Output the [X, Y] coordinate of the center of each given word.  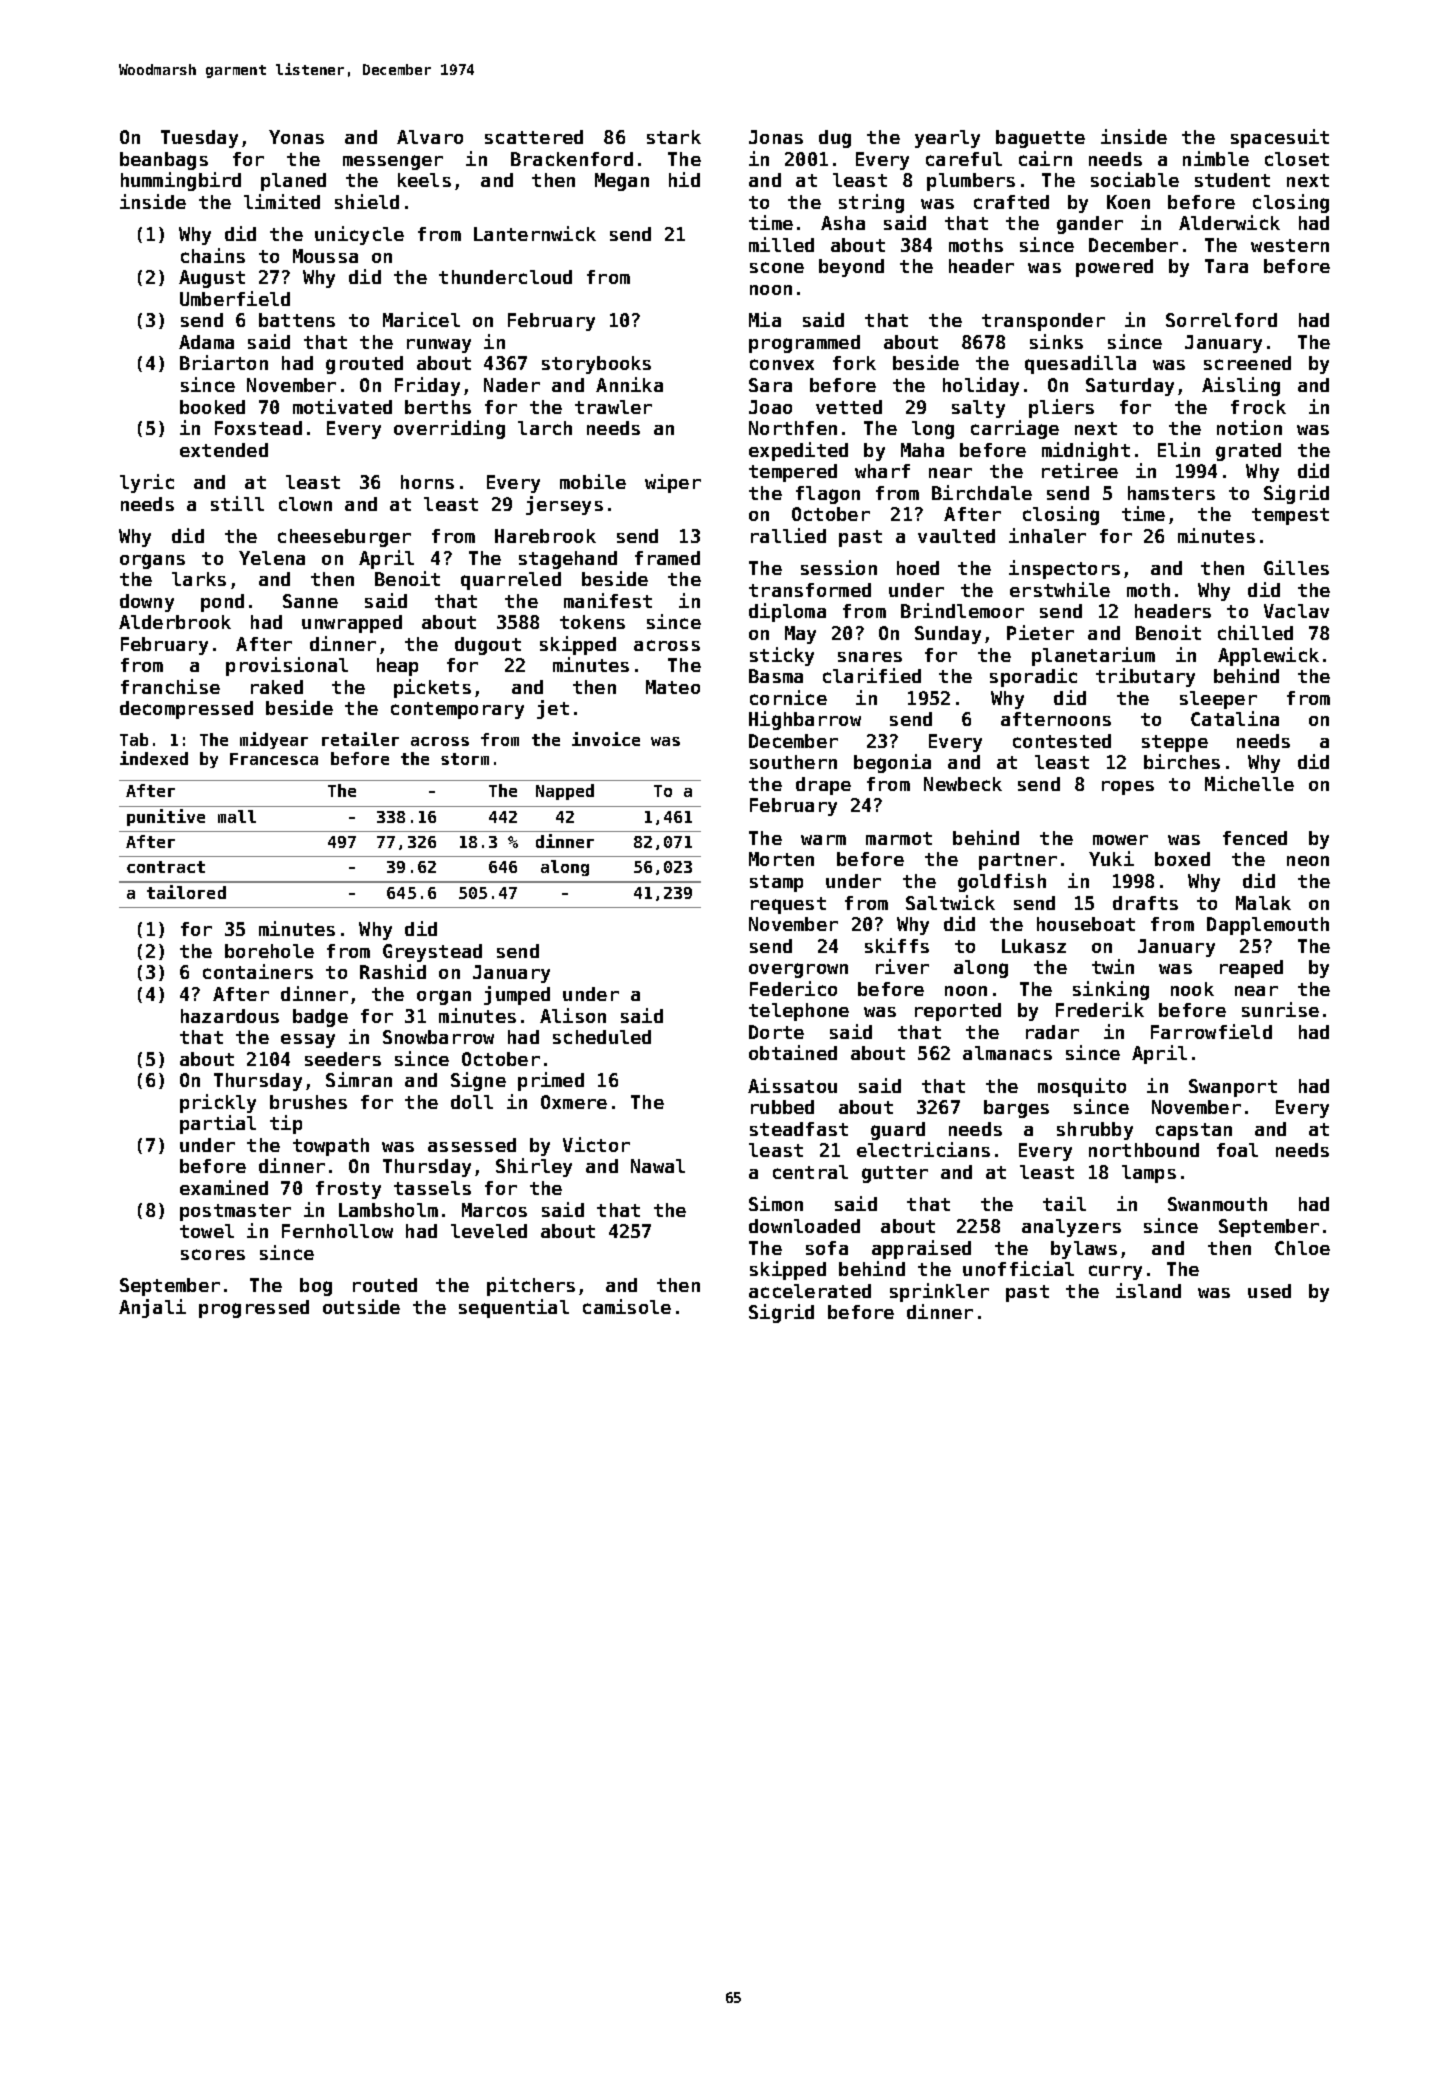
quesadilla [1080, 364]
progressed [254, 1309]
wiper [673, 483]
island [1148, 1290]
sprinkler [939, 1292]
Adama [206, 342]
